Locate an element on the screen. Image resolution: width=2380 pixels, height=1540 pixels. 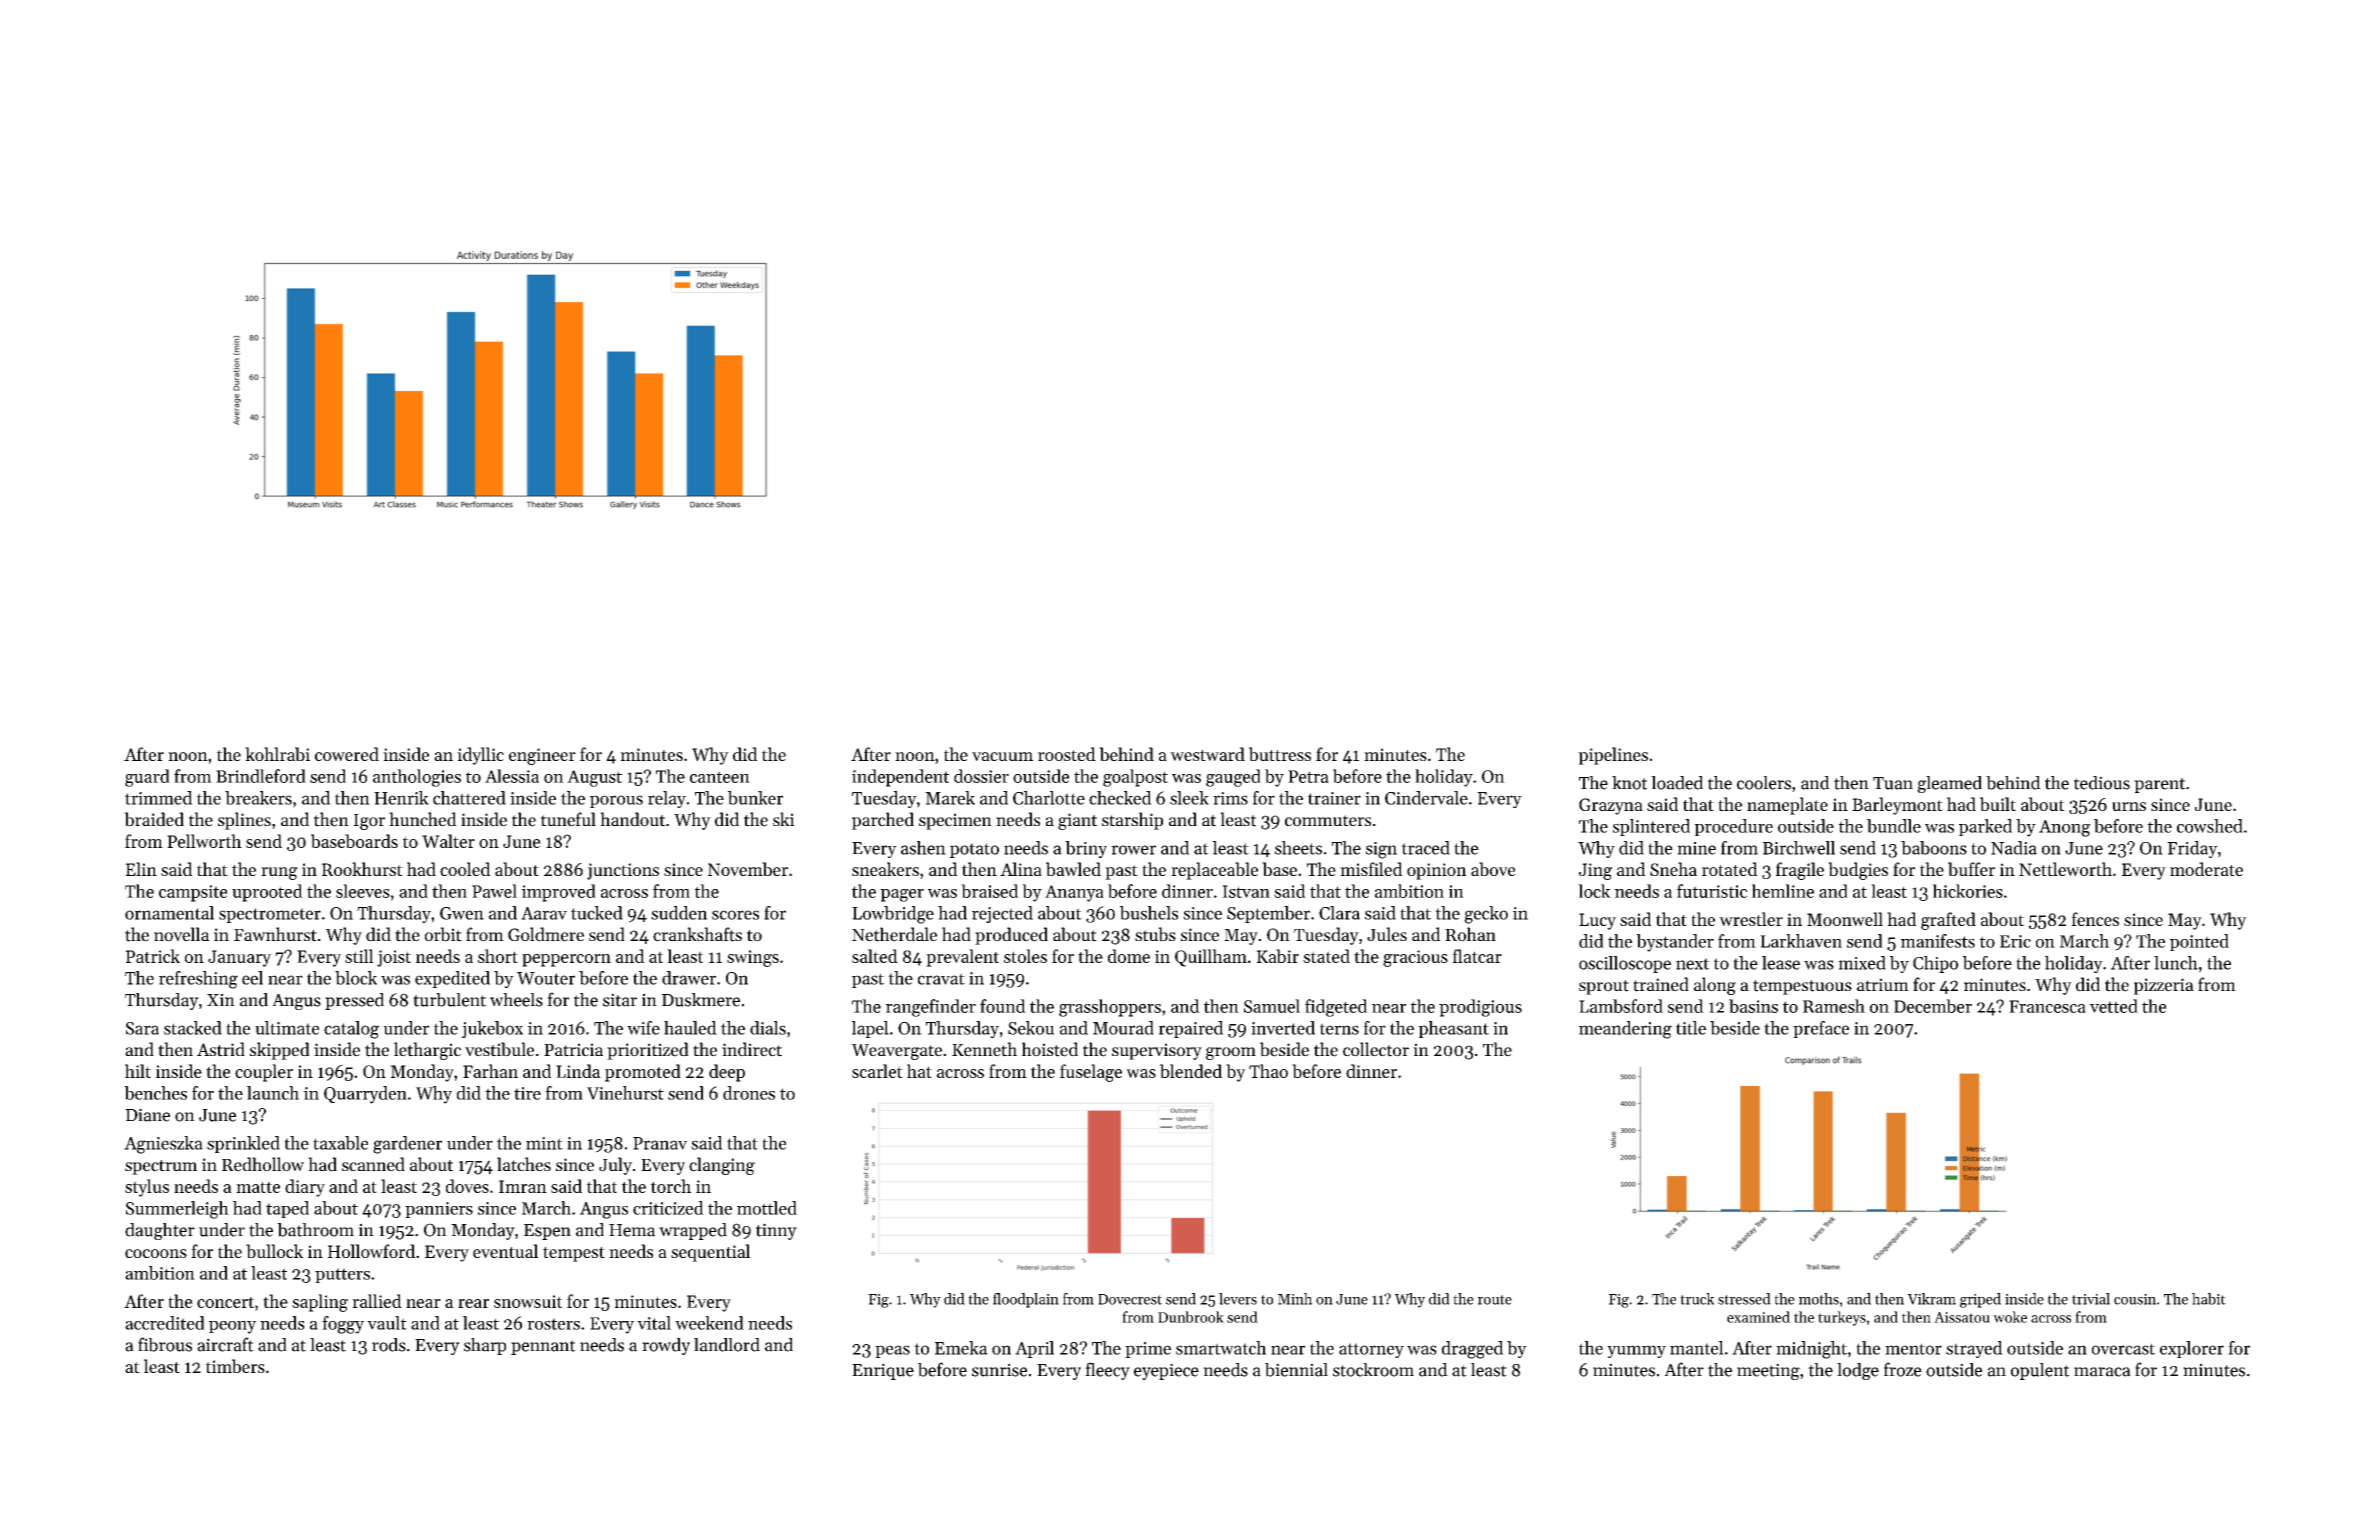
Thao is located at coordinates (1268, 1071).
